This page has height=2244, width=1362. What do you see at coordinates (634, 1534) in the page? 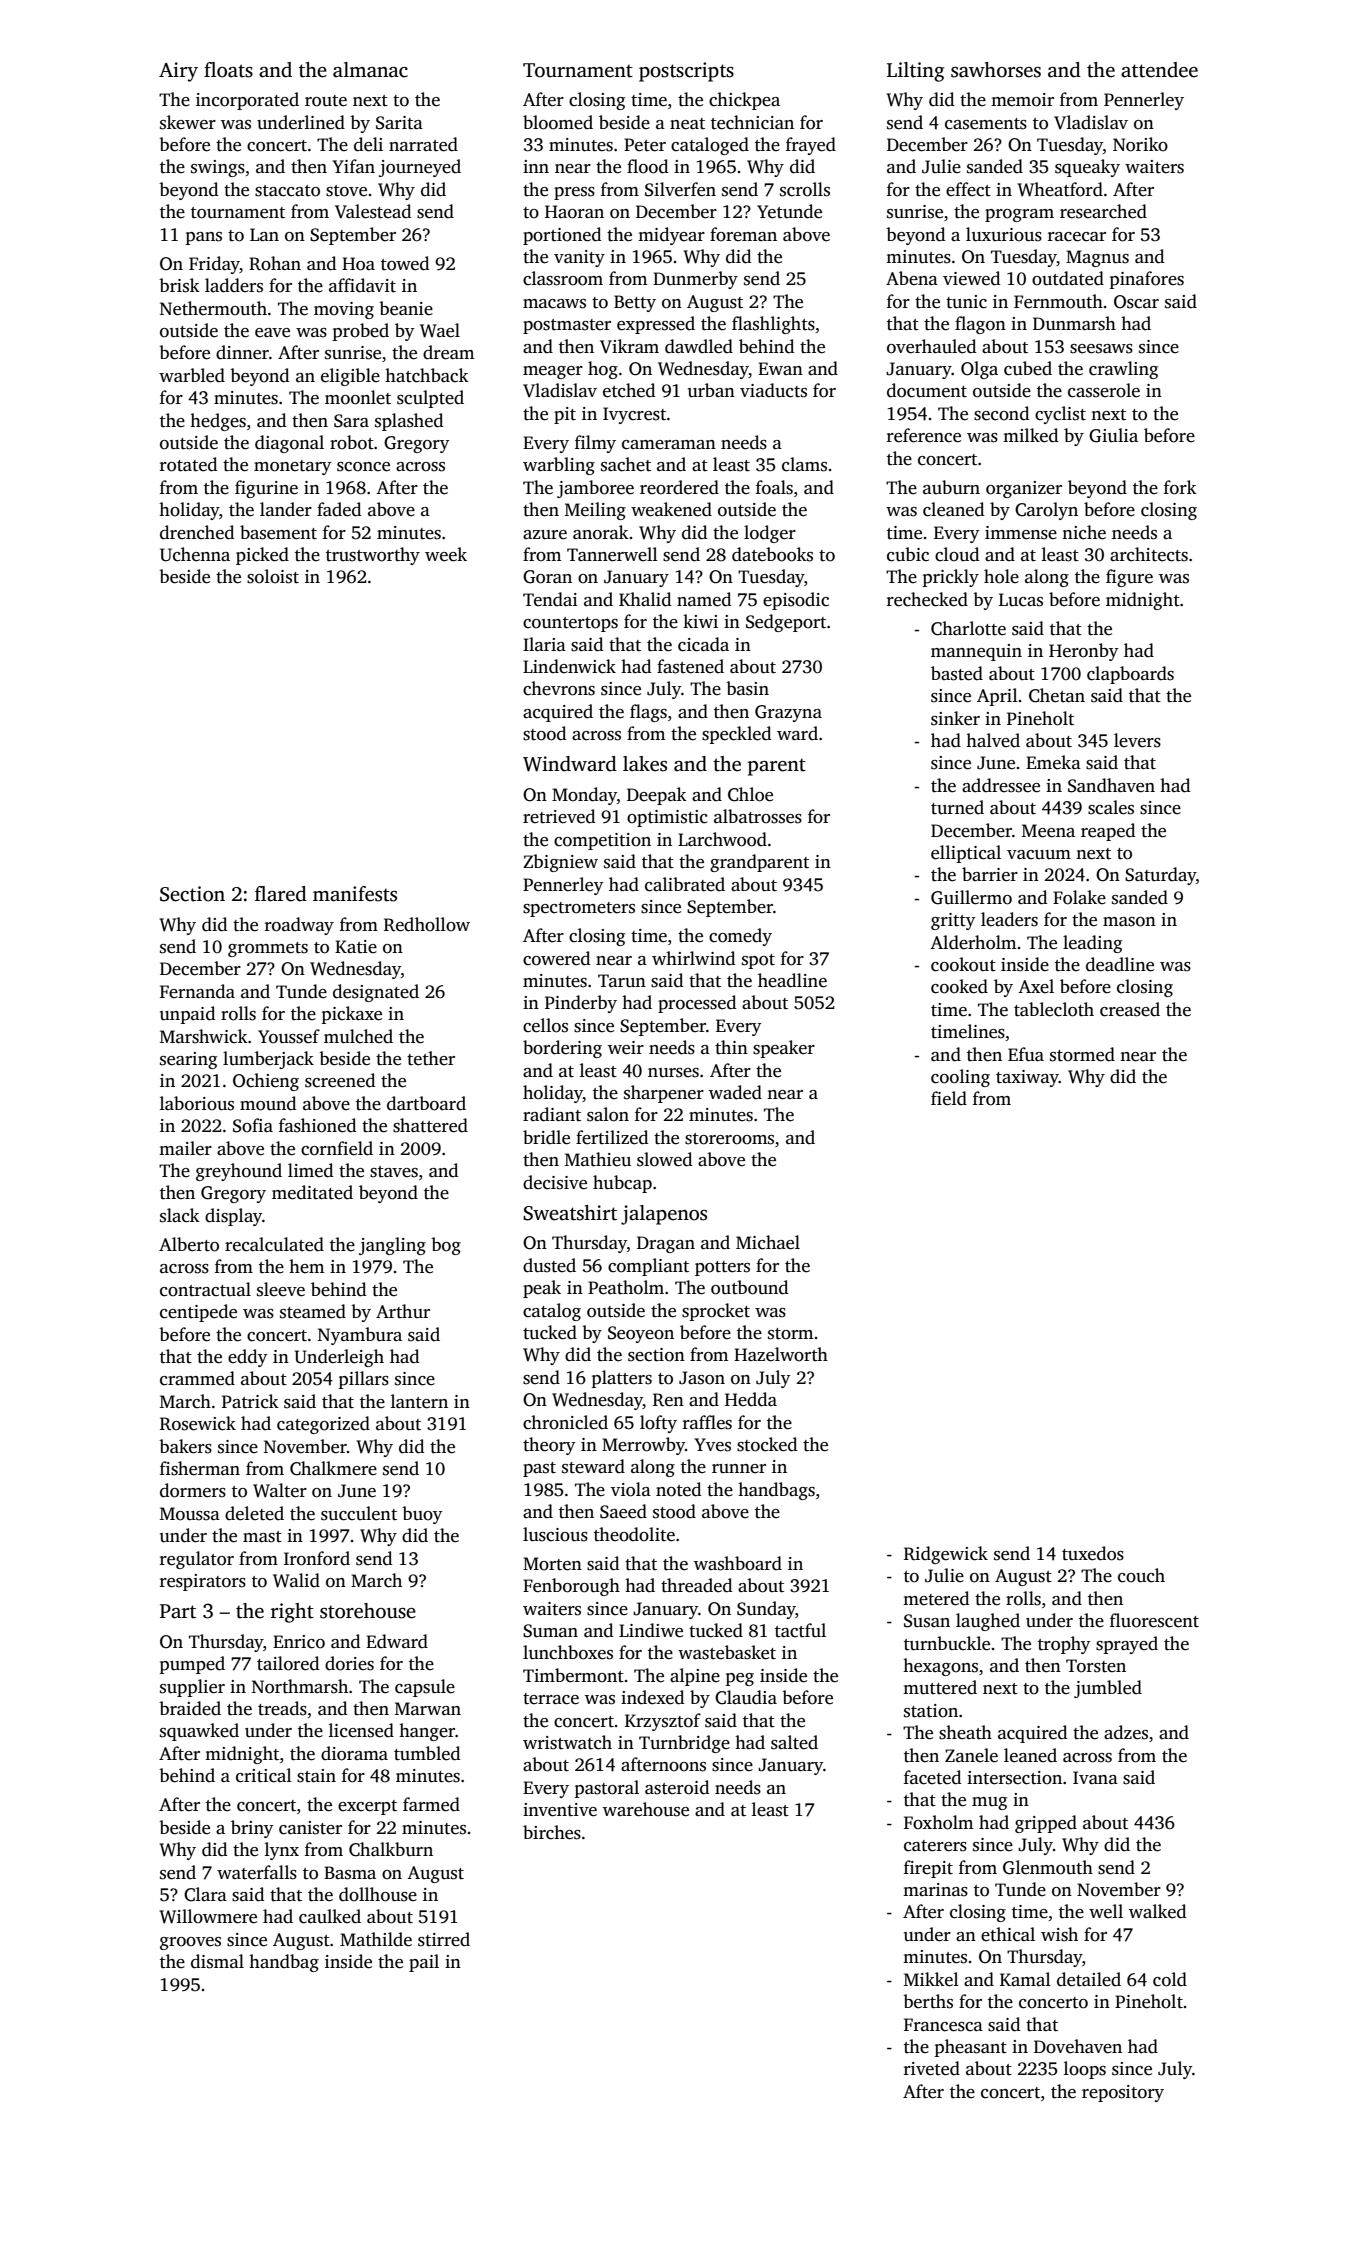
I see `theodolite` at bounding box center [634, 1534].
